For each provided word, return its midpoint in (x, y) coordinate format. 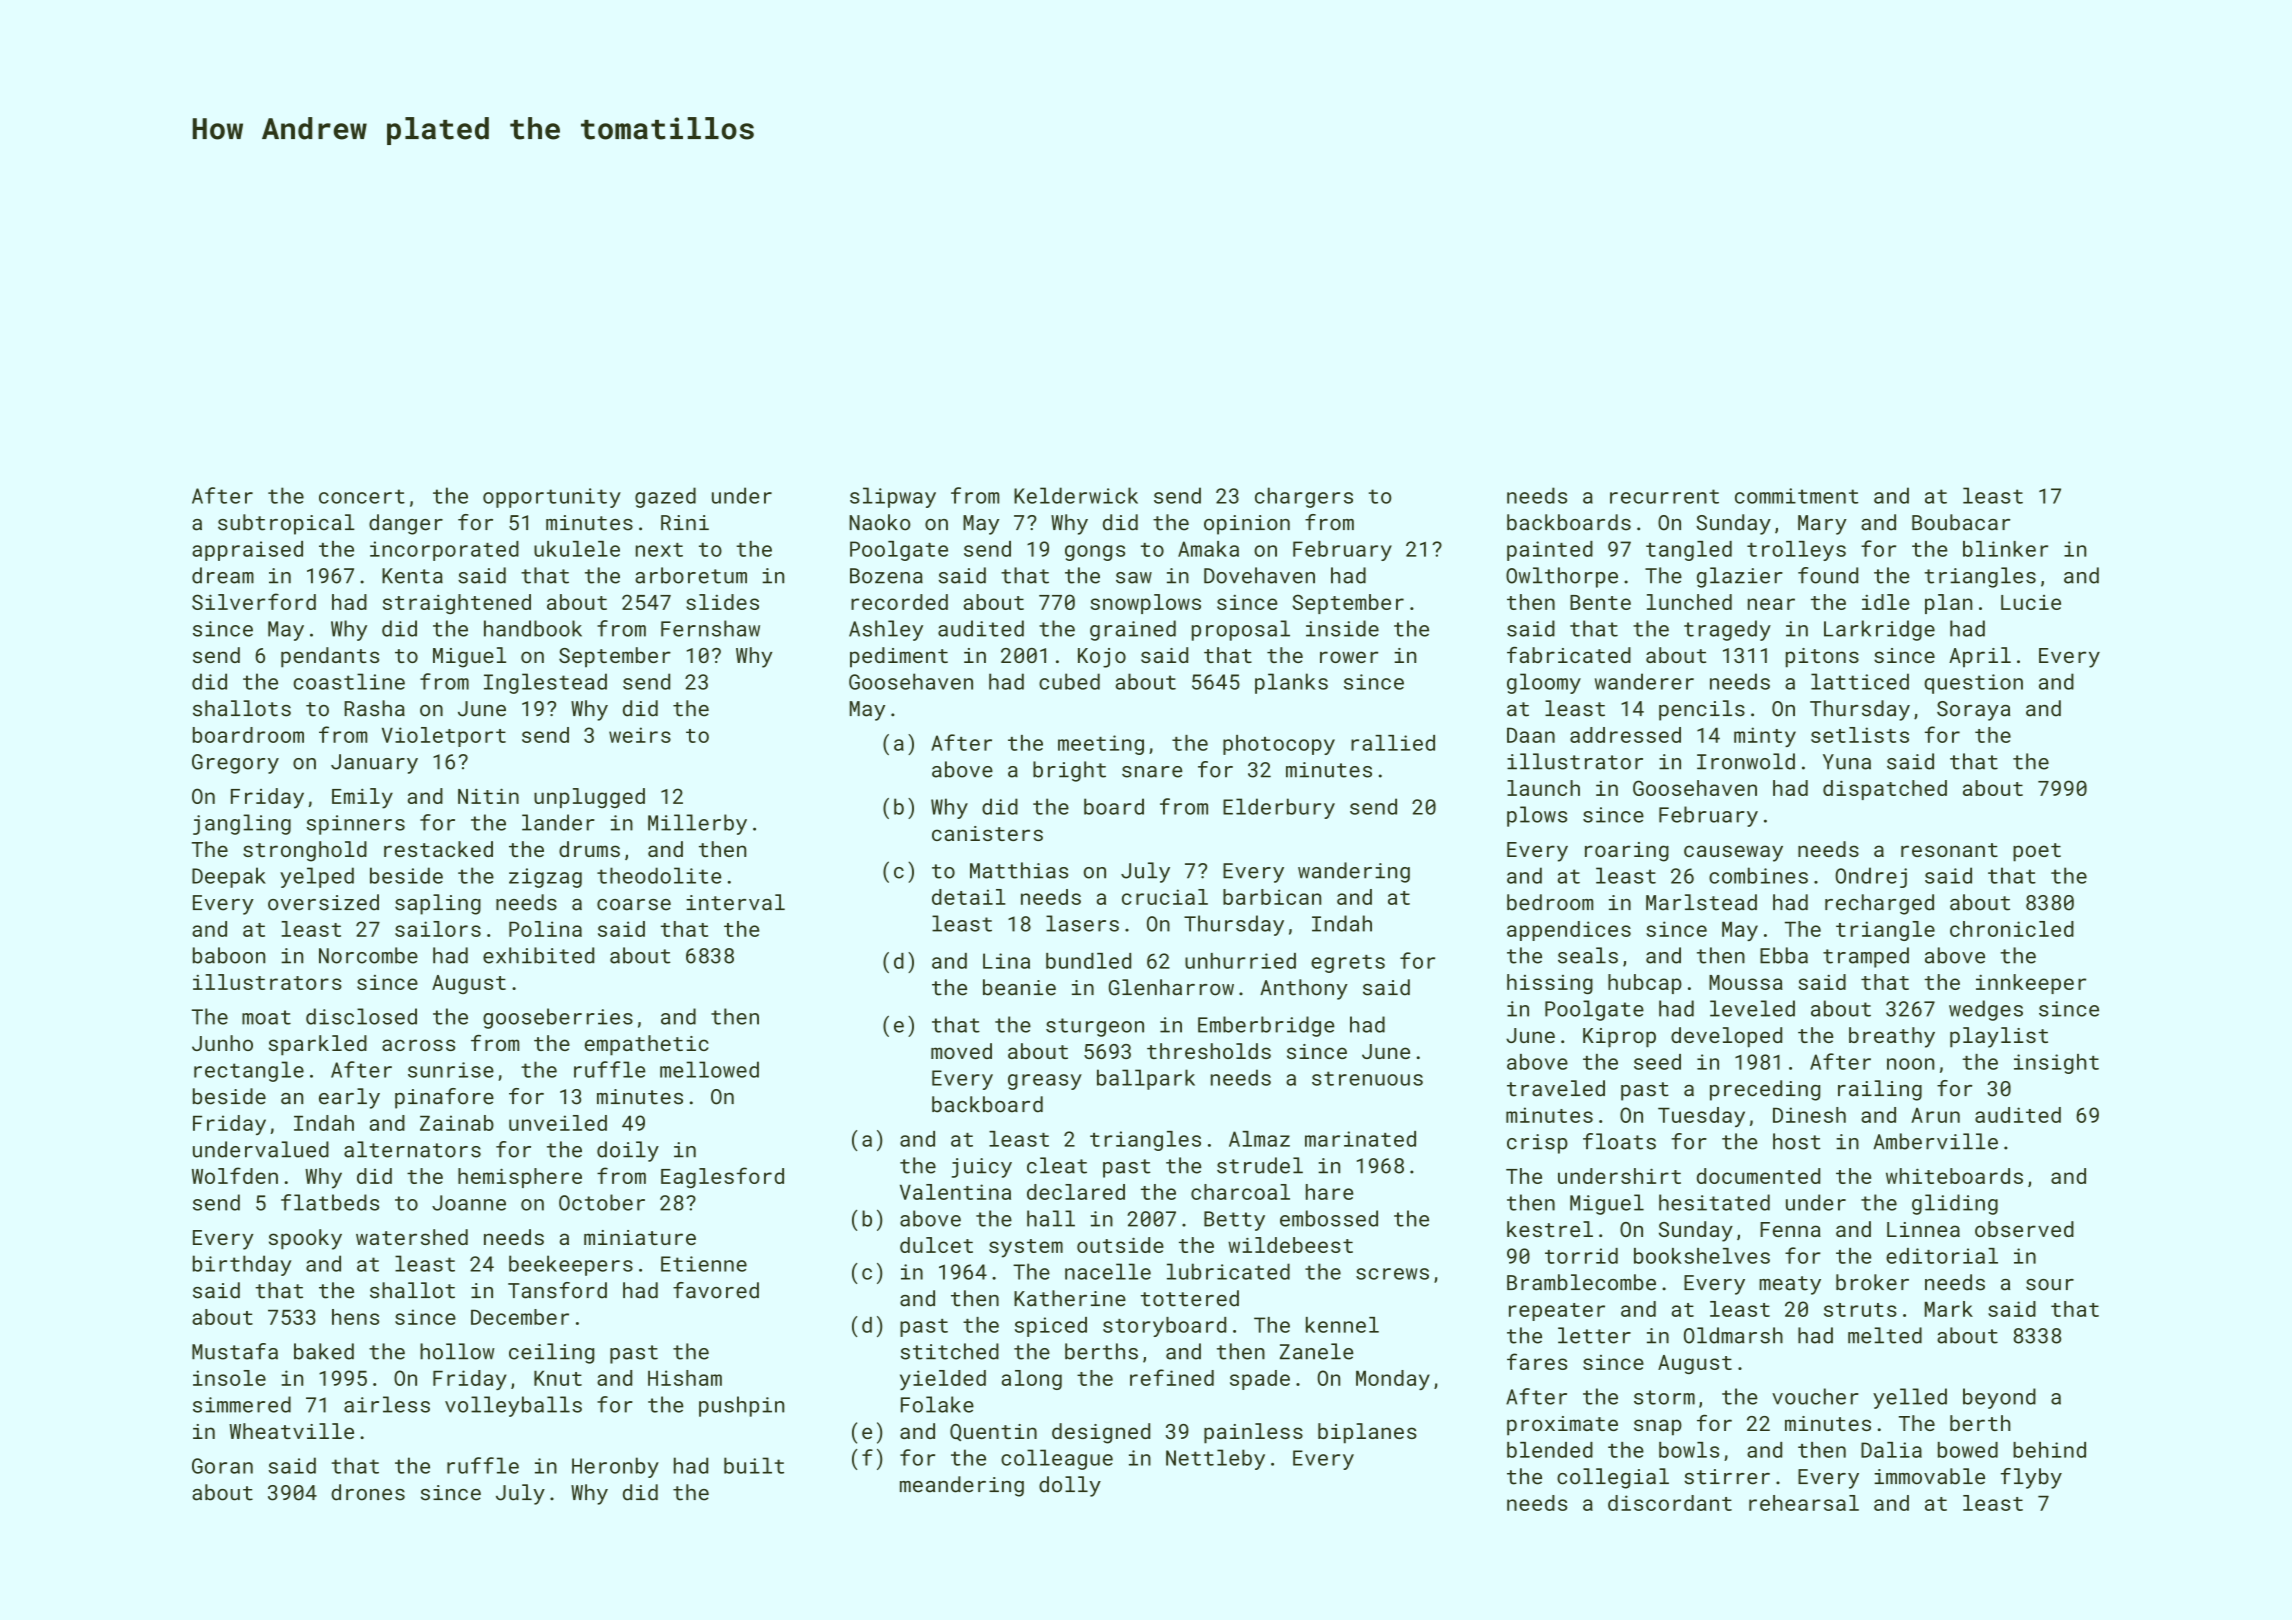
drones (368, 1492)
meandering (962, 1486)
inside (1342, 628)
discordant (1670, 1503)
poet (2037, 852)
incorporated (444, 551)
